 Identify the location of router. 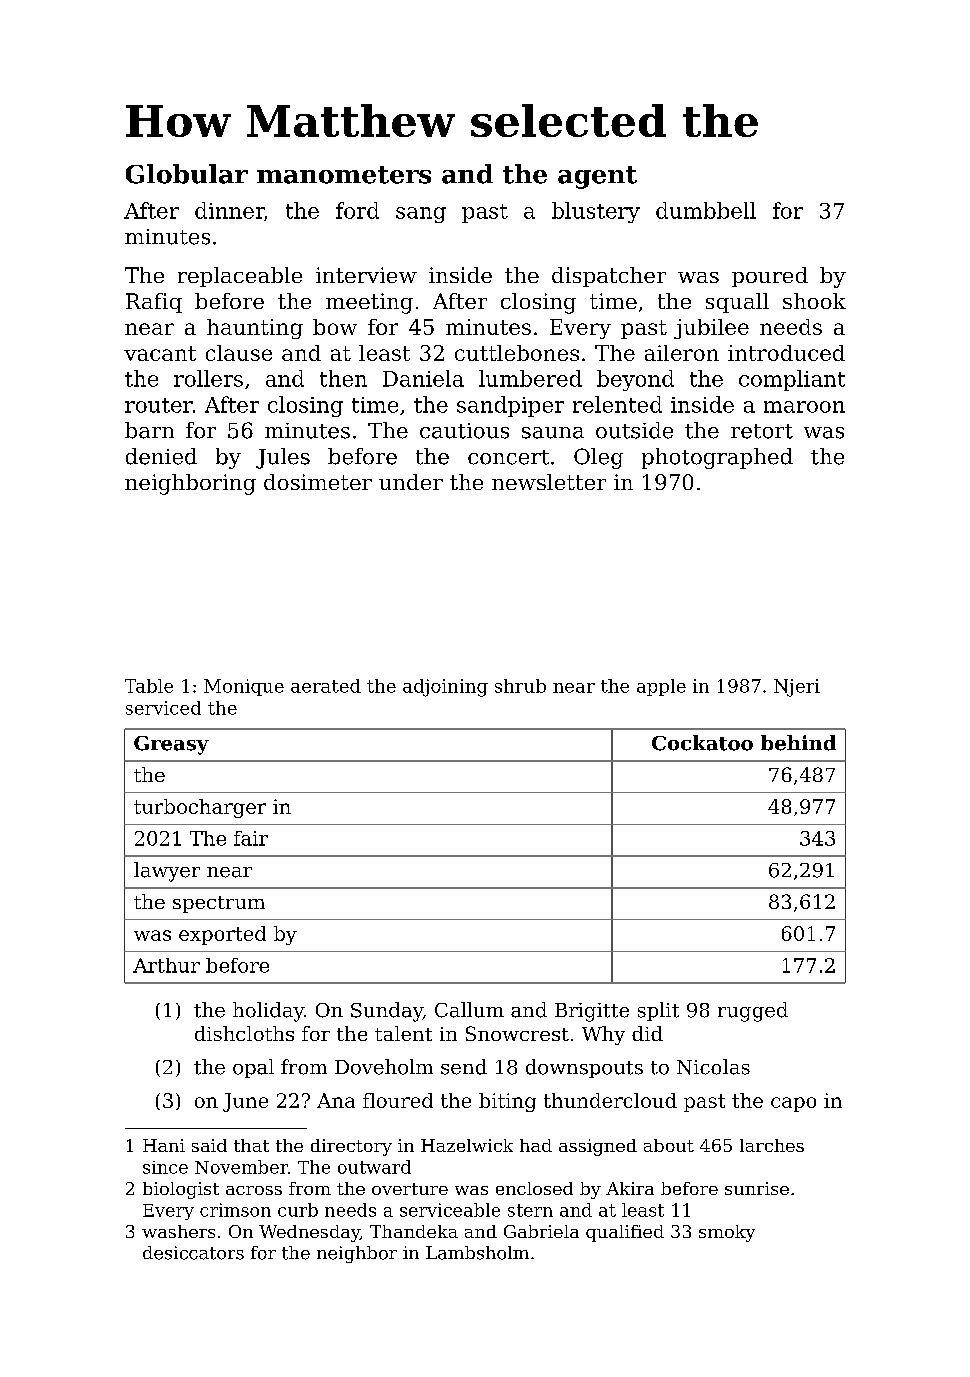
(159, 405).
